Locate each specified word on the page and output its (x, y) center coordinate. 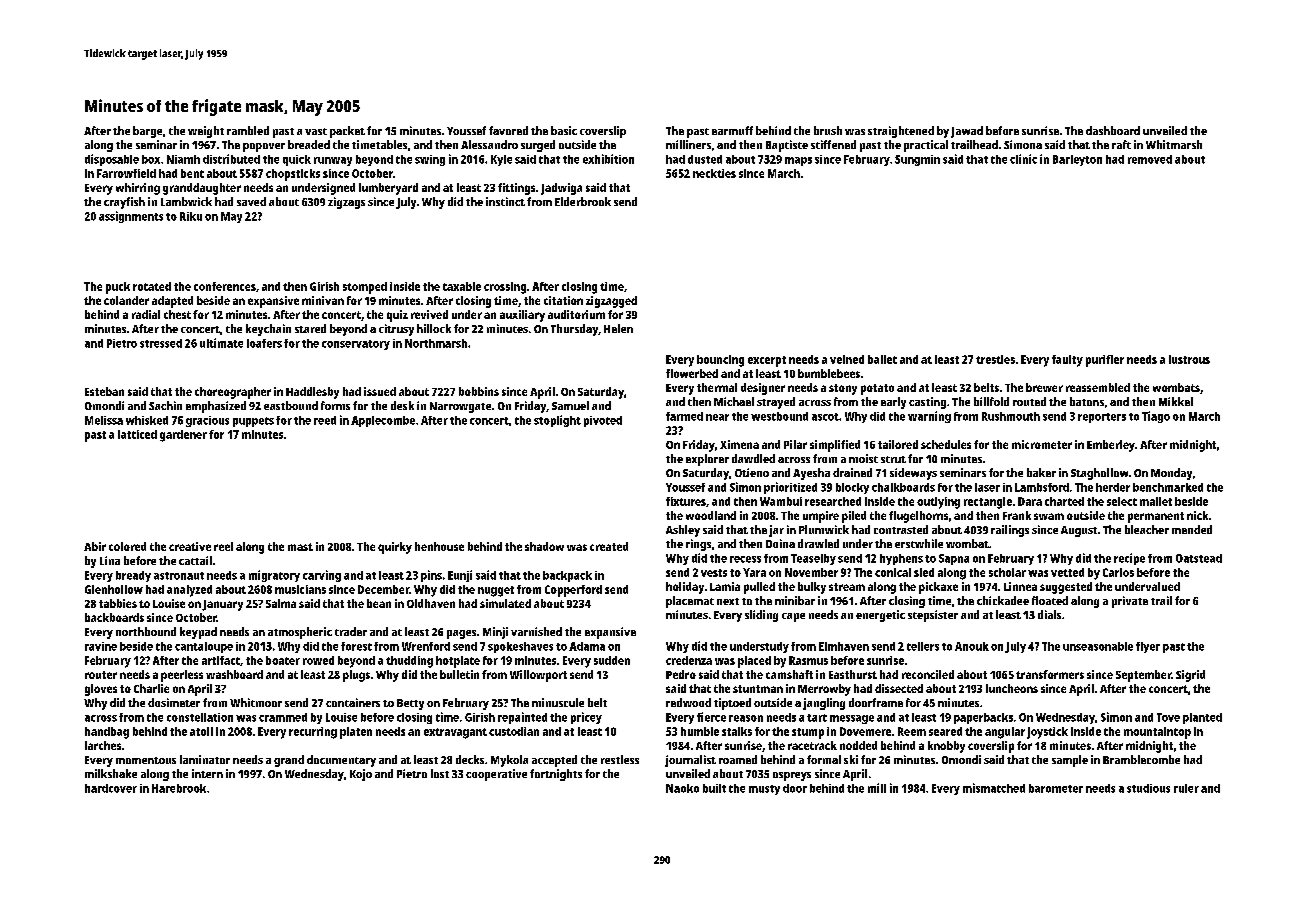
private (1130, 602)
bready (133, 576)
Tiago (1156, 417)
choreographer (233, 393)
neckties (714, 173)
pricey (586, 718)
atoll (201, 731)
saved (251, 201)
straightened (901, 132)
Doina (780, 543)
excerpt (767, 361)
